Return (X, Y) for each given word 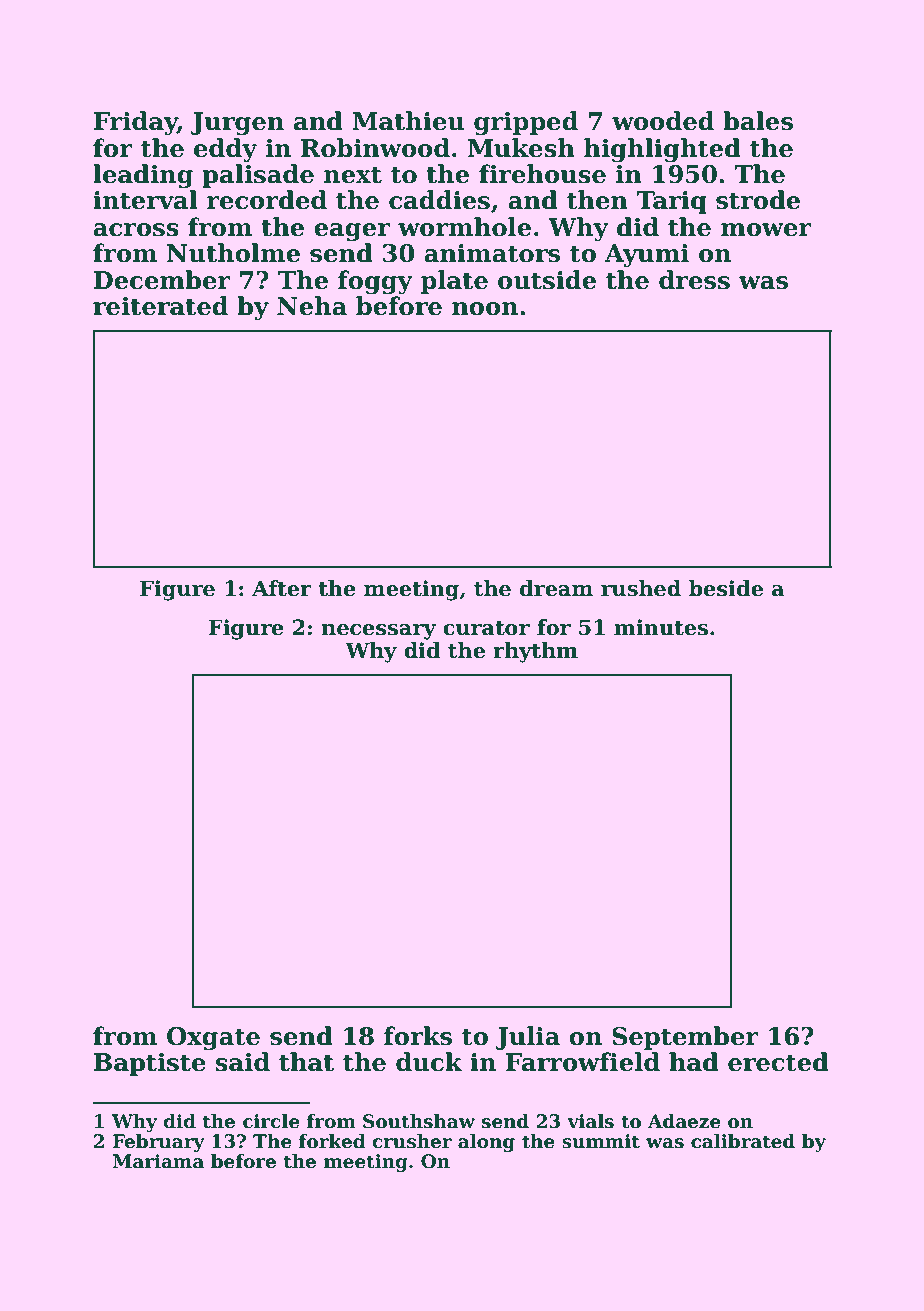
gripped (526, 123)
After (282, 588)
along (486, 1143)
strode (758, 200)
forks (418, 1036)
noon (485, 309)
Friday (136, 123)
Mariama (158, 1161)
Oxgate (213, 1039)
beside (726, 588)
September (685, 1038)
